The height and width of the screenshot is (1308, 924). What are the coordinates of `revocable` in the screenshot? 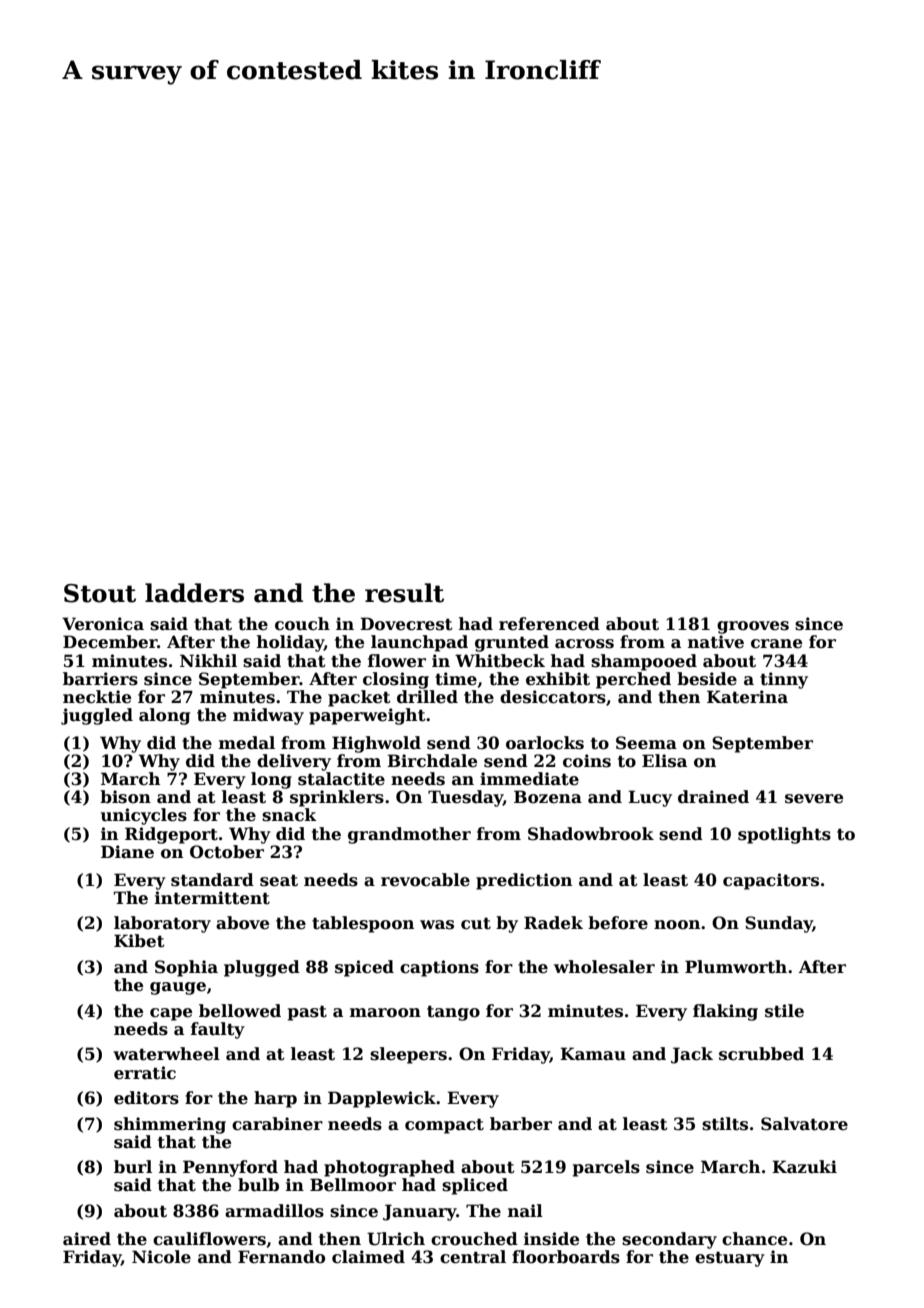 It's located at (425, 880).
